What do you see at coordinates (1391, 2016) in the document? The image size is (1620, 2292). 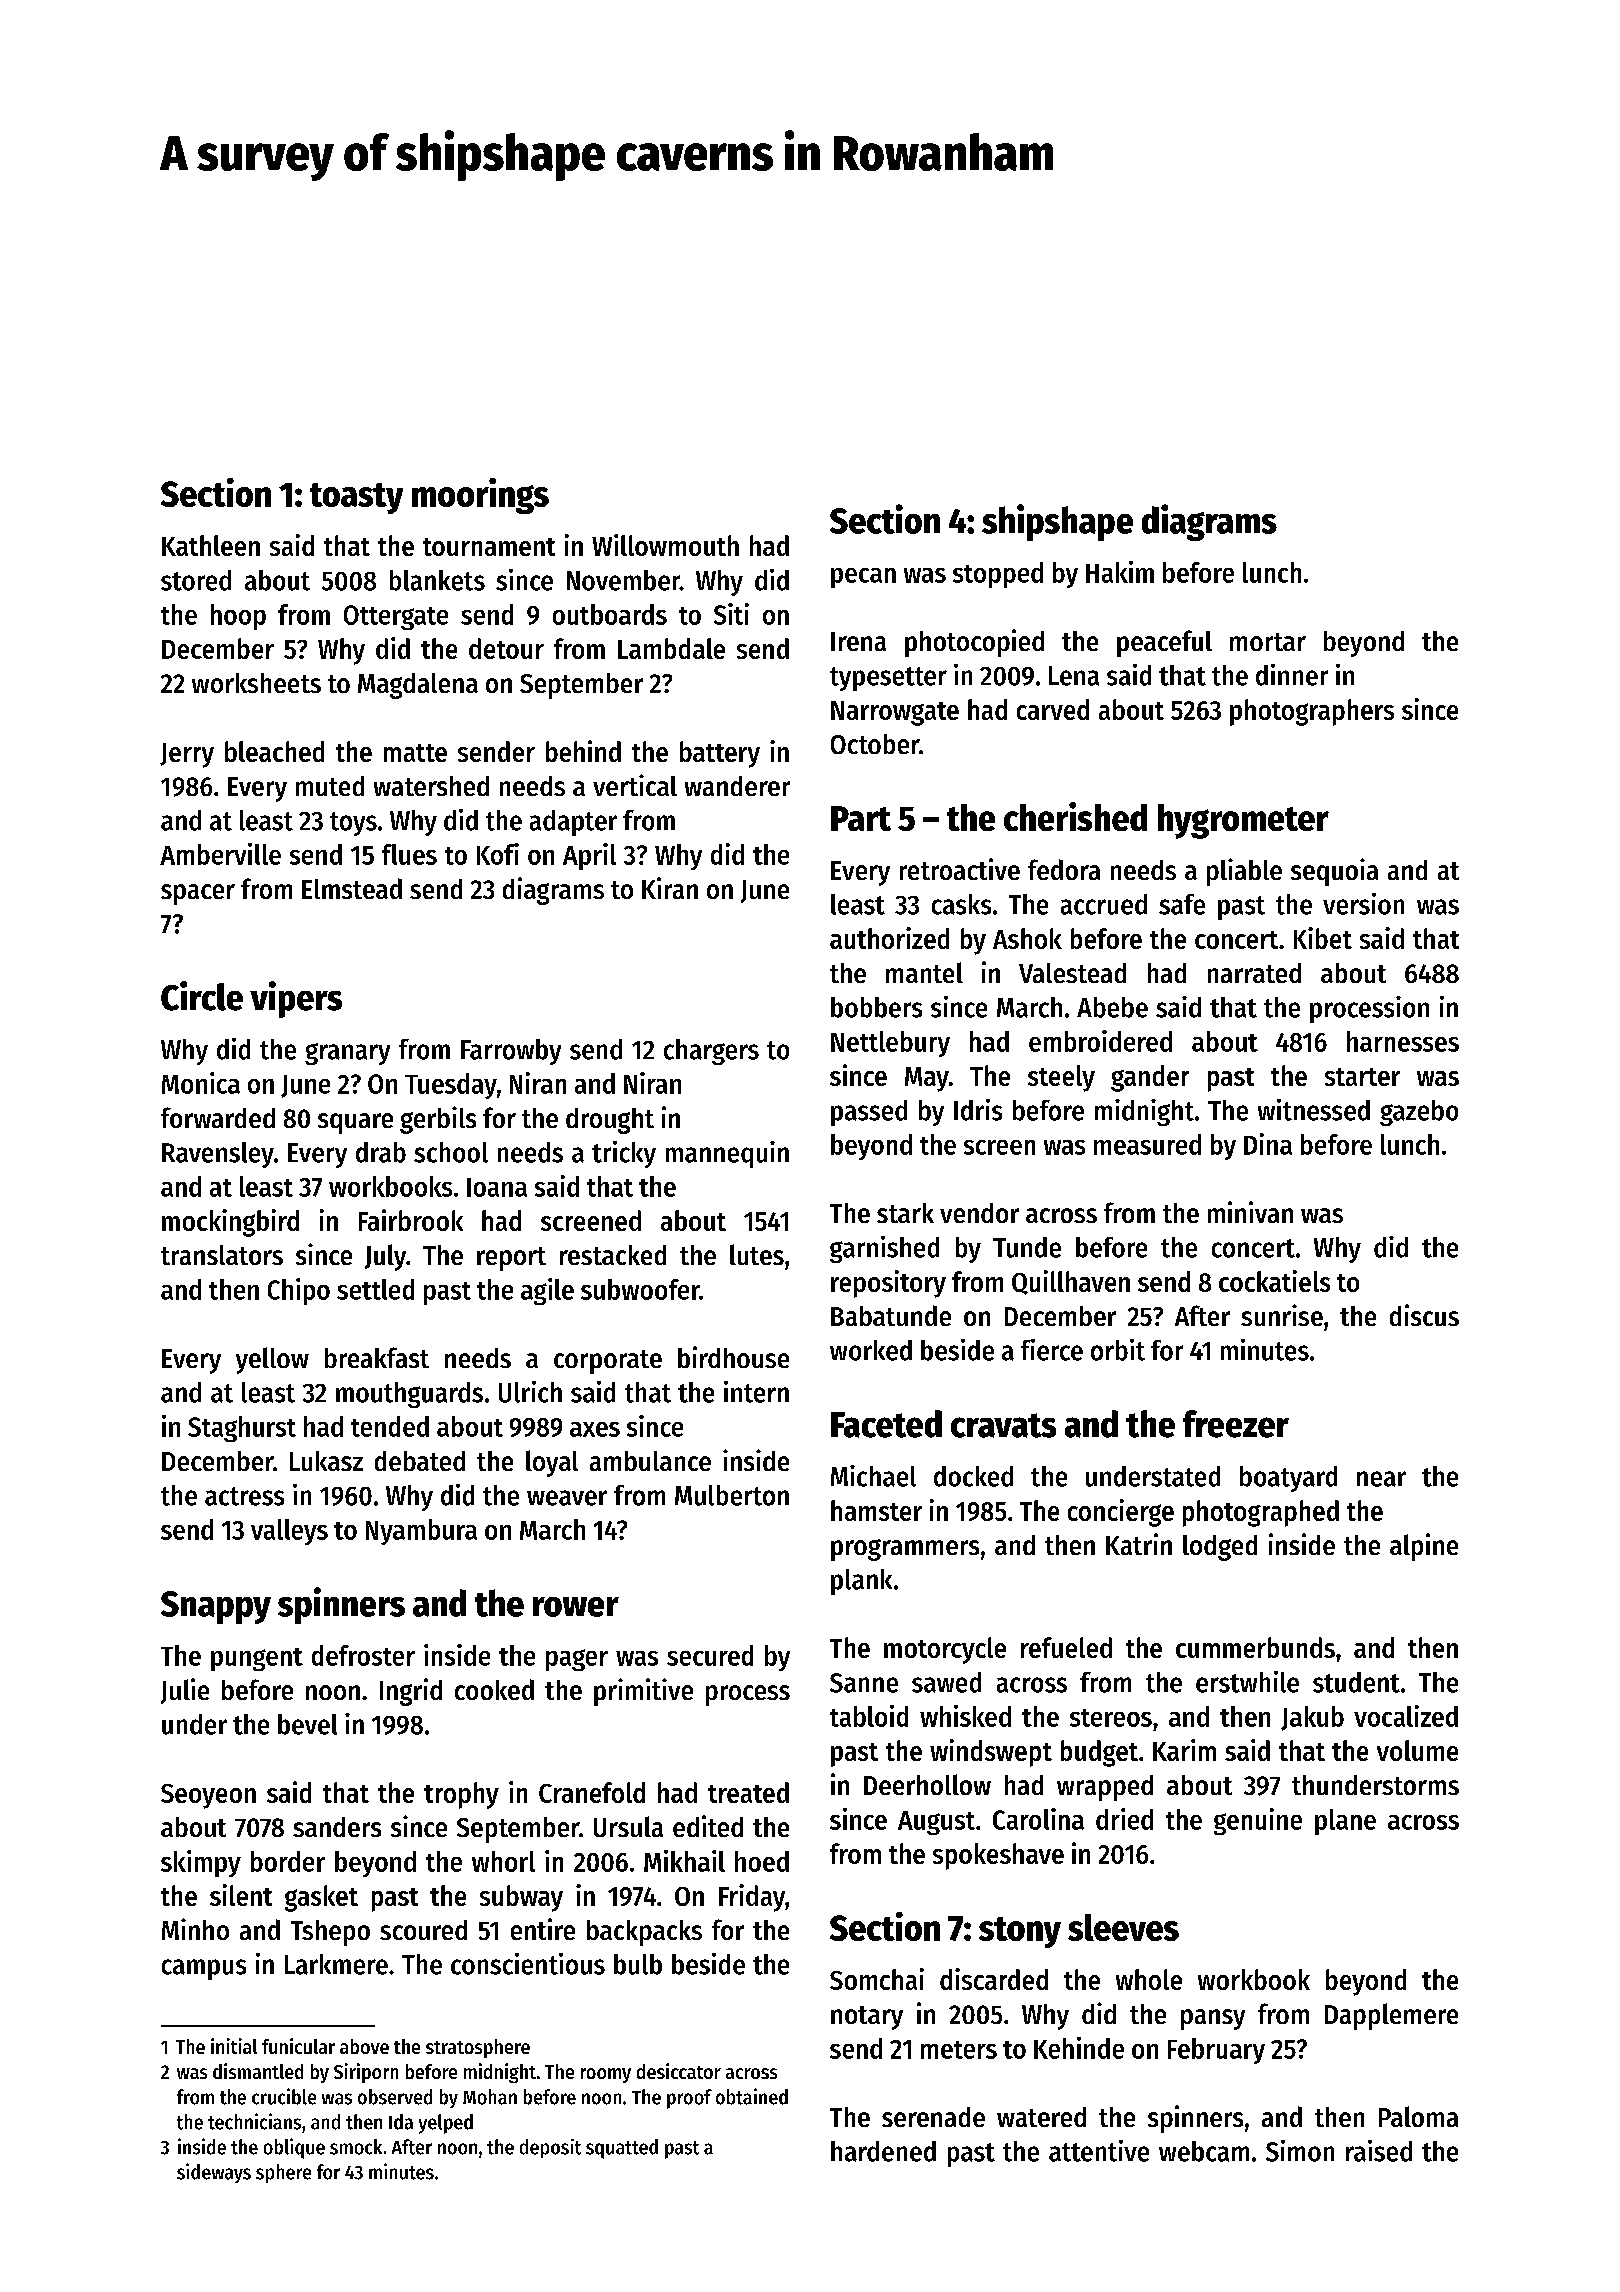 I see `Dapplemere` at bounding box center [1391, 2016].
